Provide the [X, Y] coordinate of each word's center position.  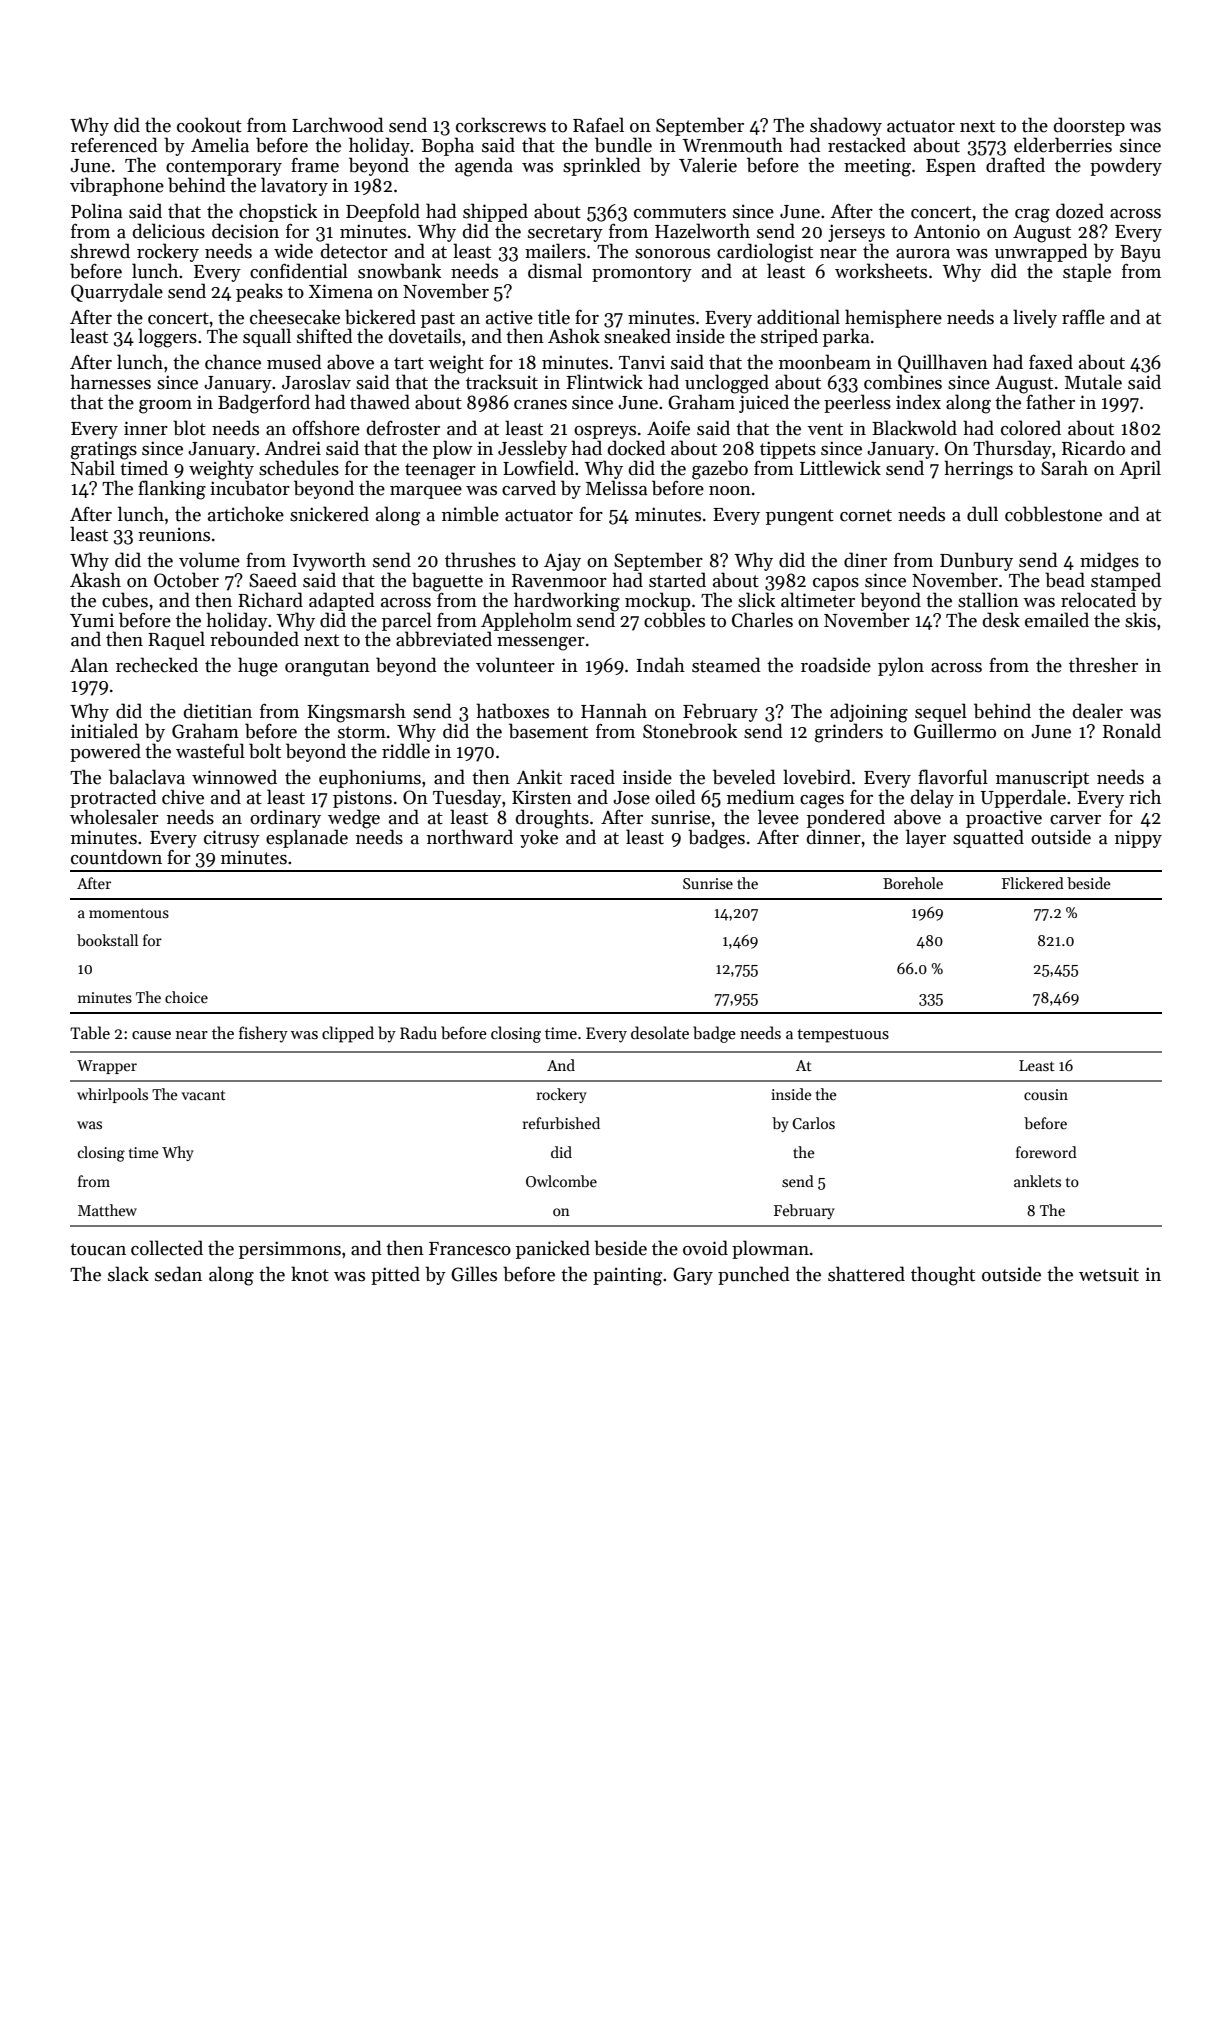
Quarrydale [117, 292]
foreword [1046, 1152]
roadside [836, 665]
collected [167, 1248]
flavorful [953, 777]
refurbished [561, 1123]
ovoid [705, 1248]
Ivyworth [329, 561]
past [438, 320]
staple [1087, 272]
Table [90, 1032]
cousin [1046, 1094]
